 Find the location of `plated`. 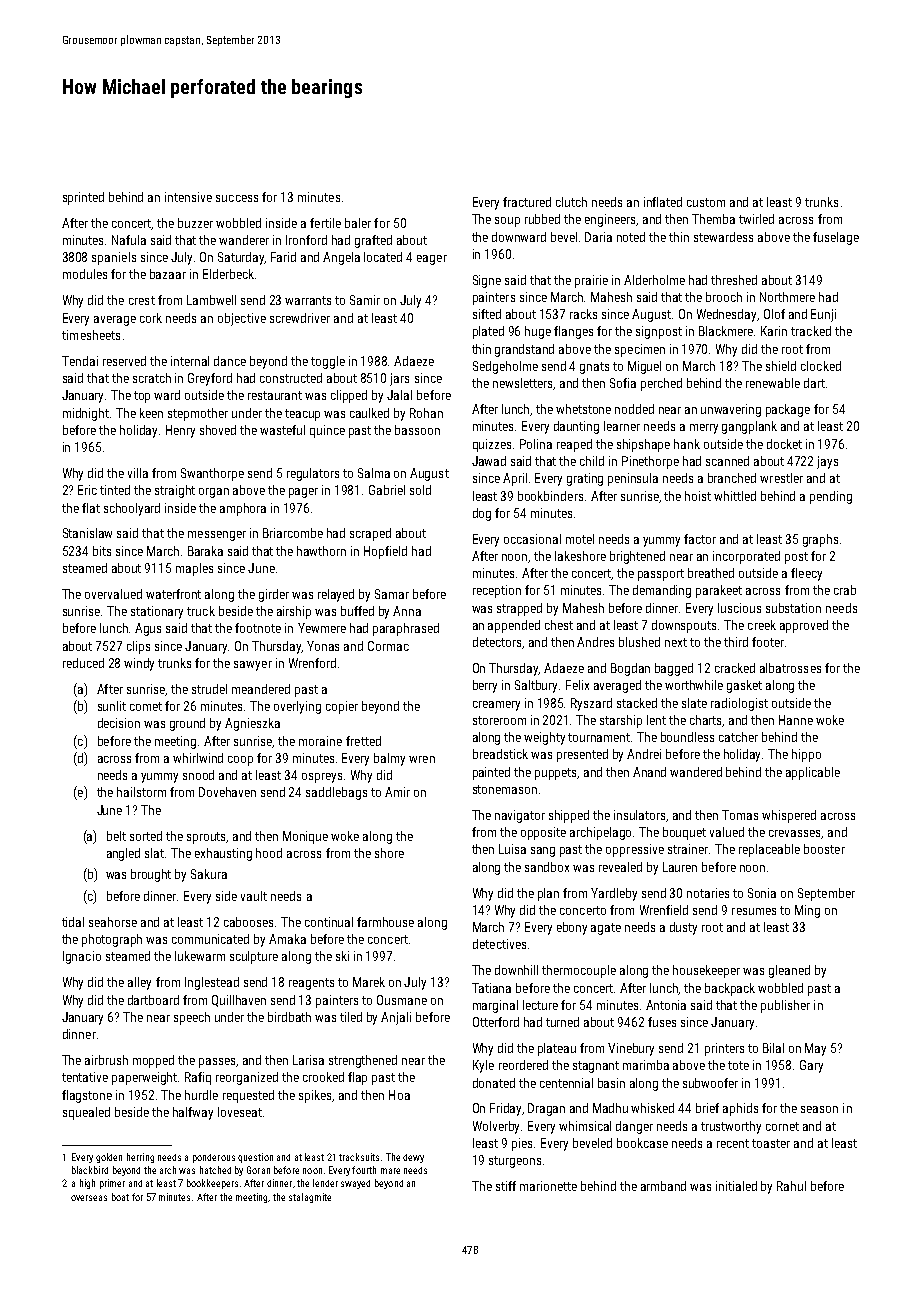

plated is located at coordinates (488, 332).
